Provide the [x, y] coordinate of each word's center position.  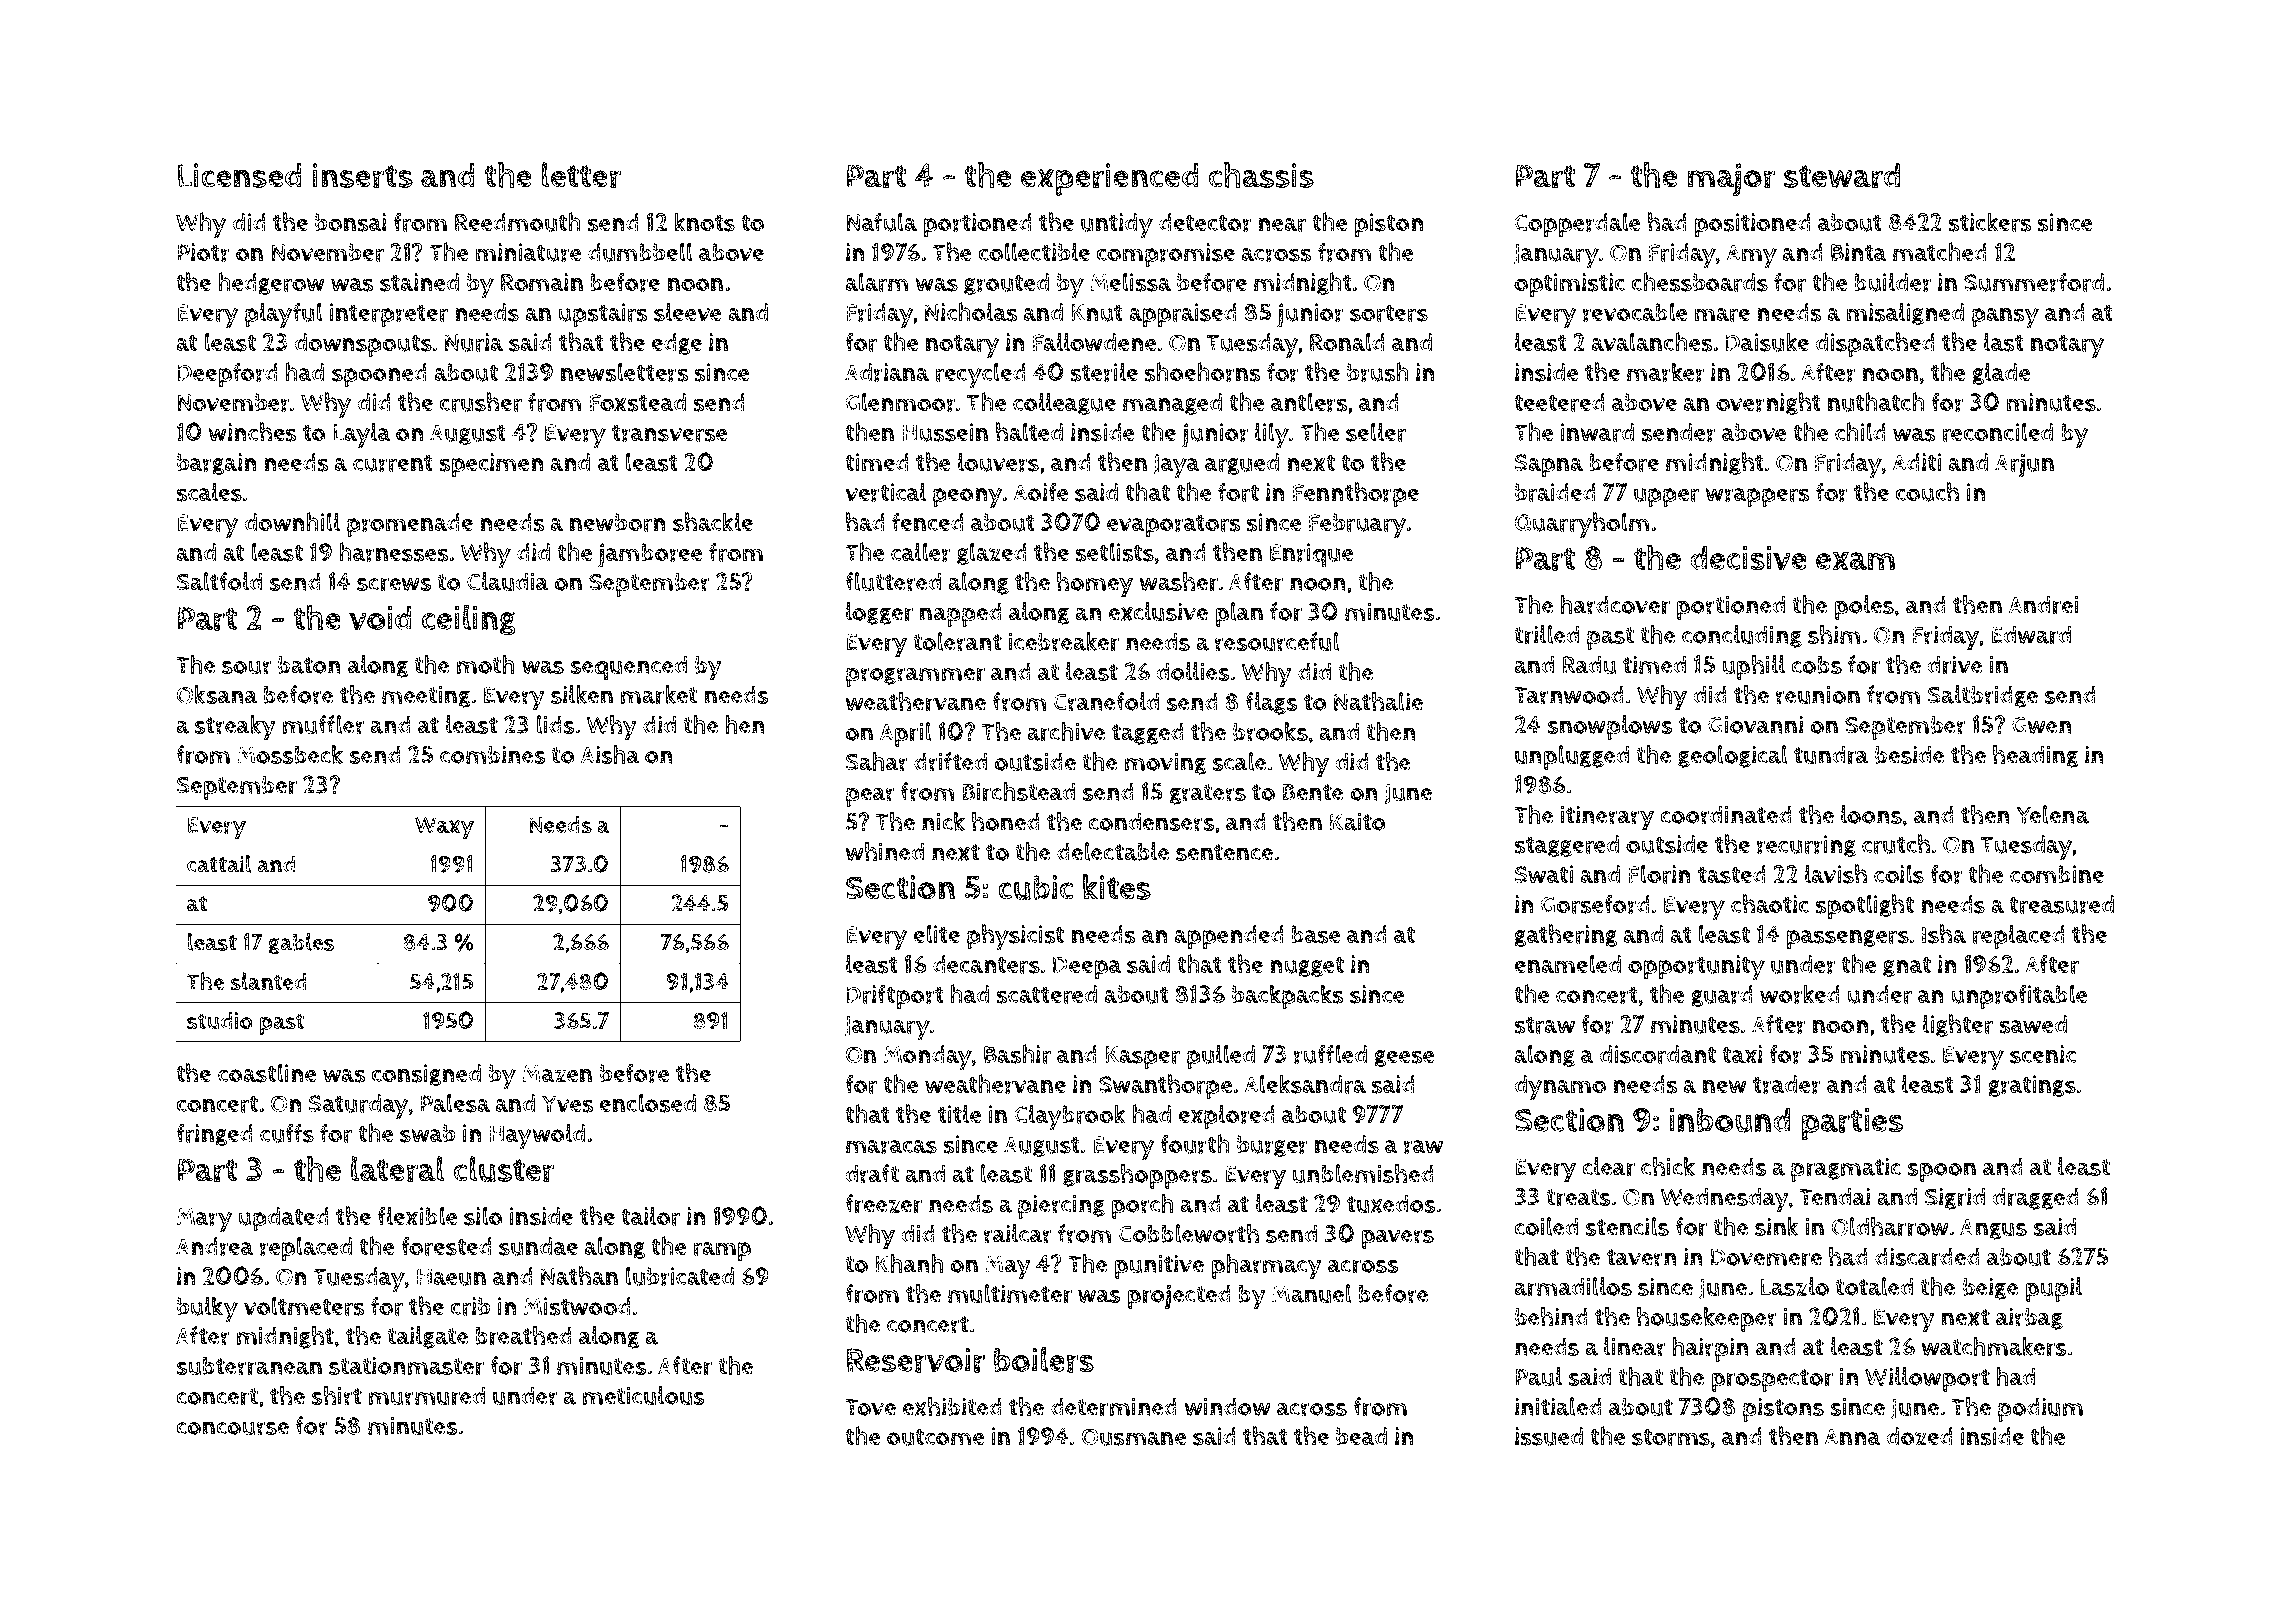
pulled [1221, 1057]
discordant [1657, 1054]
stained [419, 282]
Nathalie [1378, 701]
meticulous [643, 1395]
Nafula [881, 222]
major [1732, 179]
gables [301, 944]
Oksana [217, 694]
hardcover [1615, 605]
